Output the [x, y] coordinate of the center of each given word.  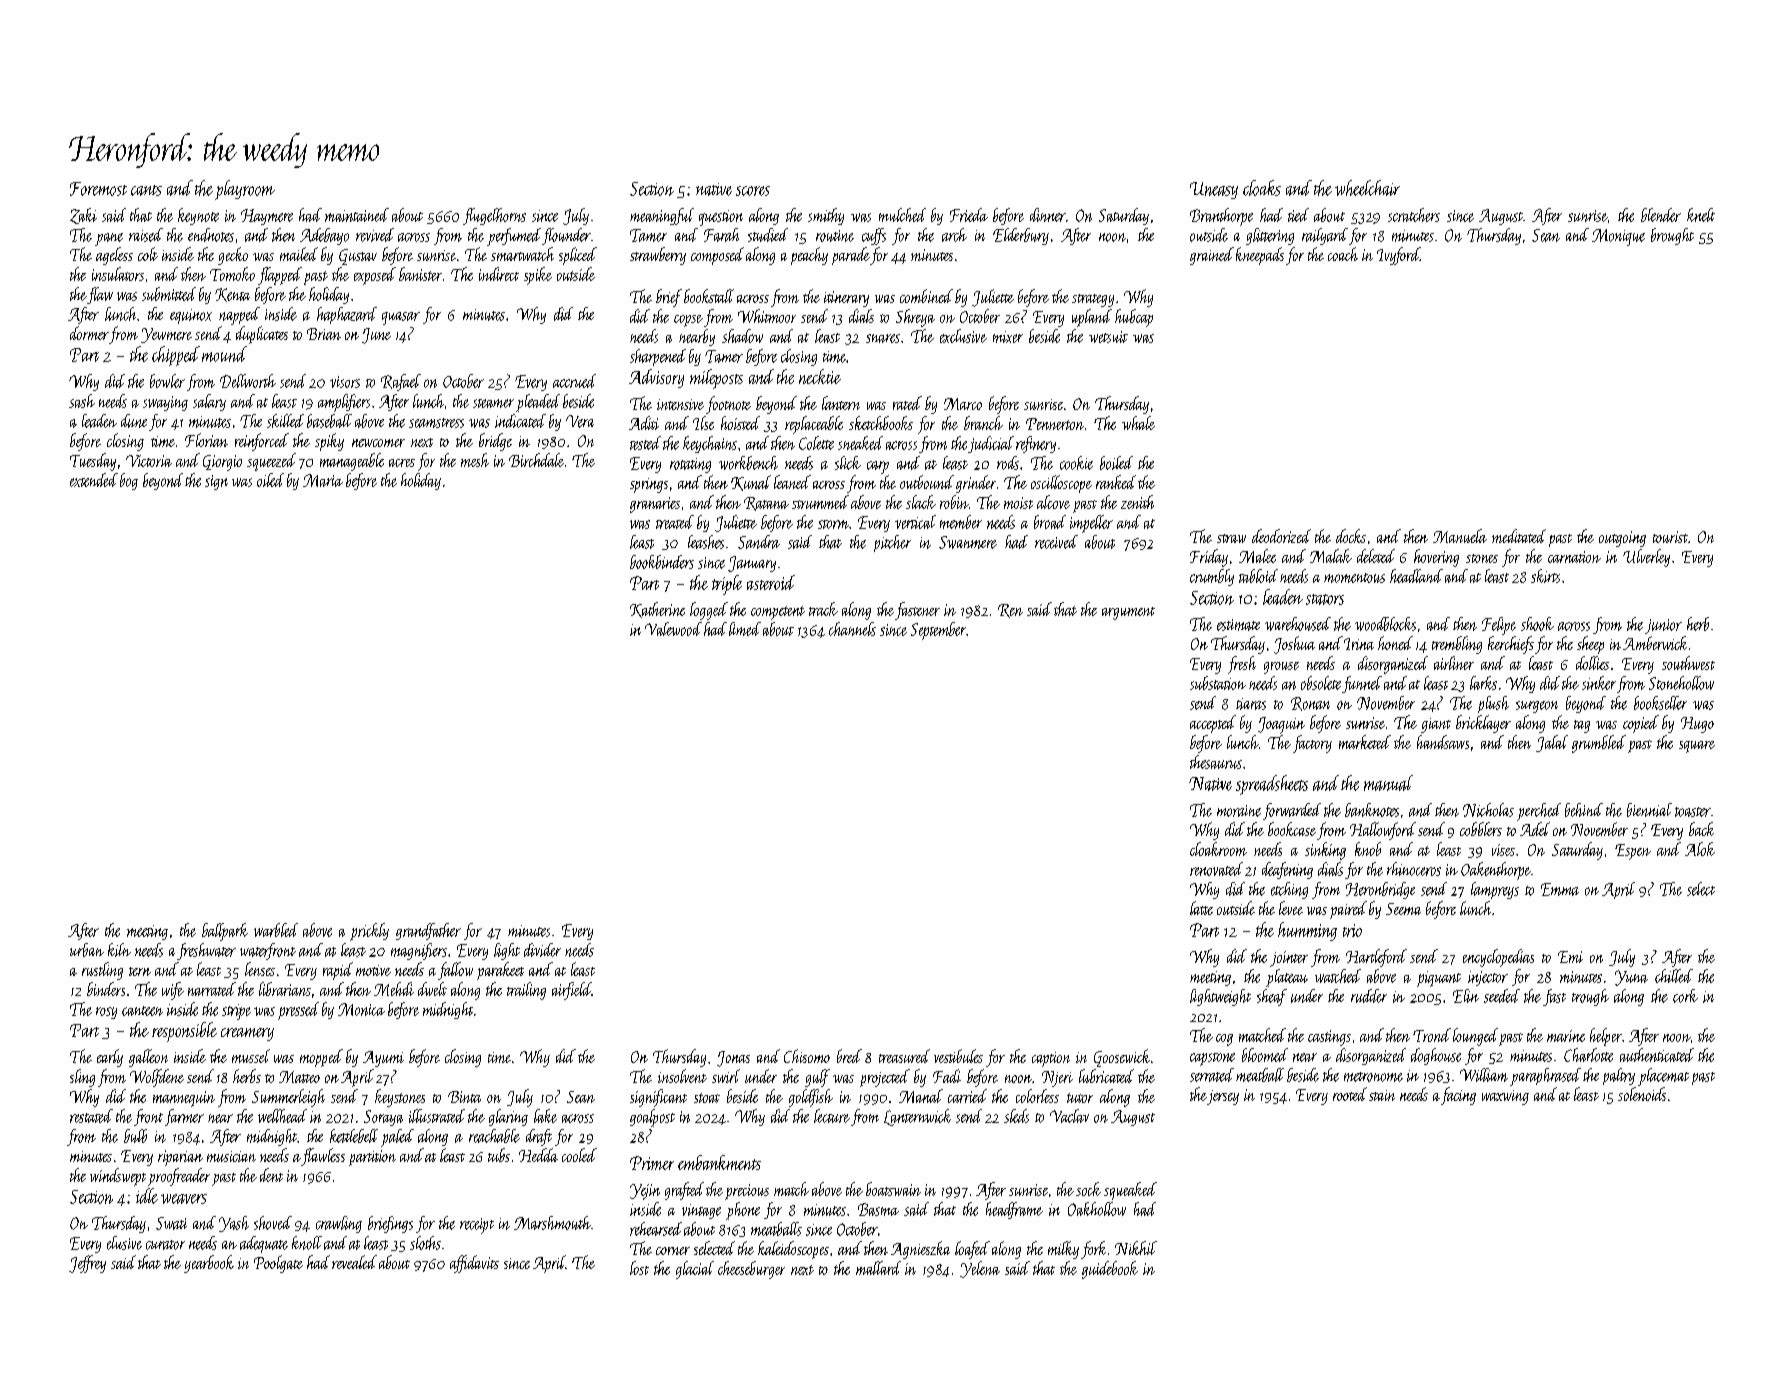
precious [747, 1192]
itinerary [846, 299]
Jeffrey [87, 1264]
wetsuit [1108, 337]
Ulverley [1646, 558]
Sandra [759, 542]
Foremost [98, 189]
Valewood [673, 629]
